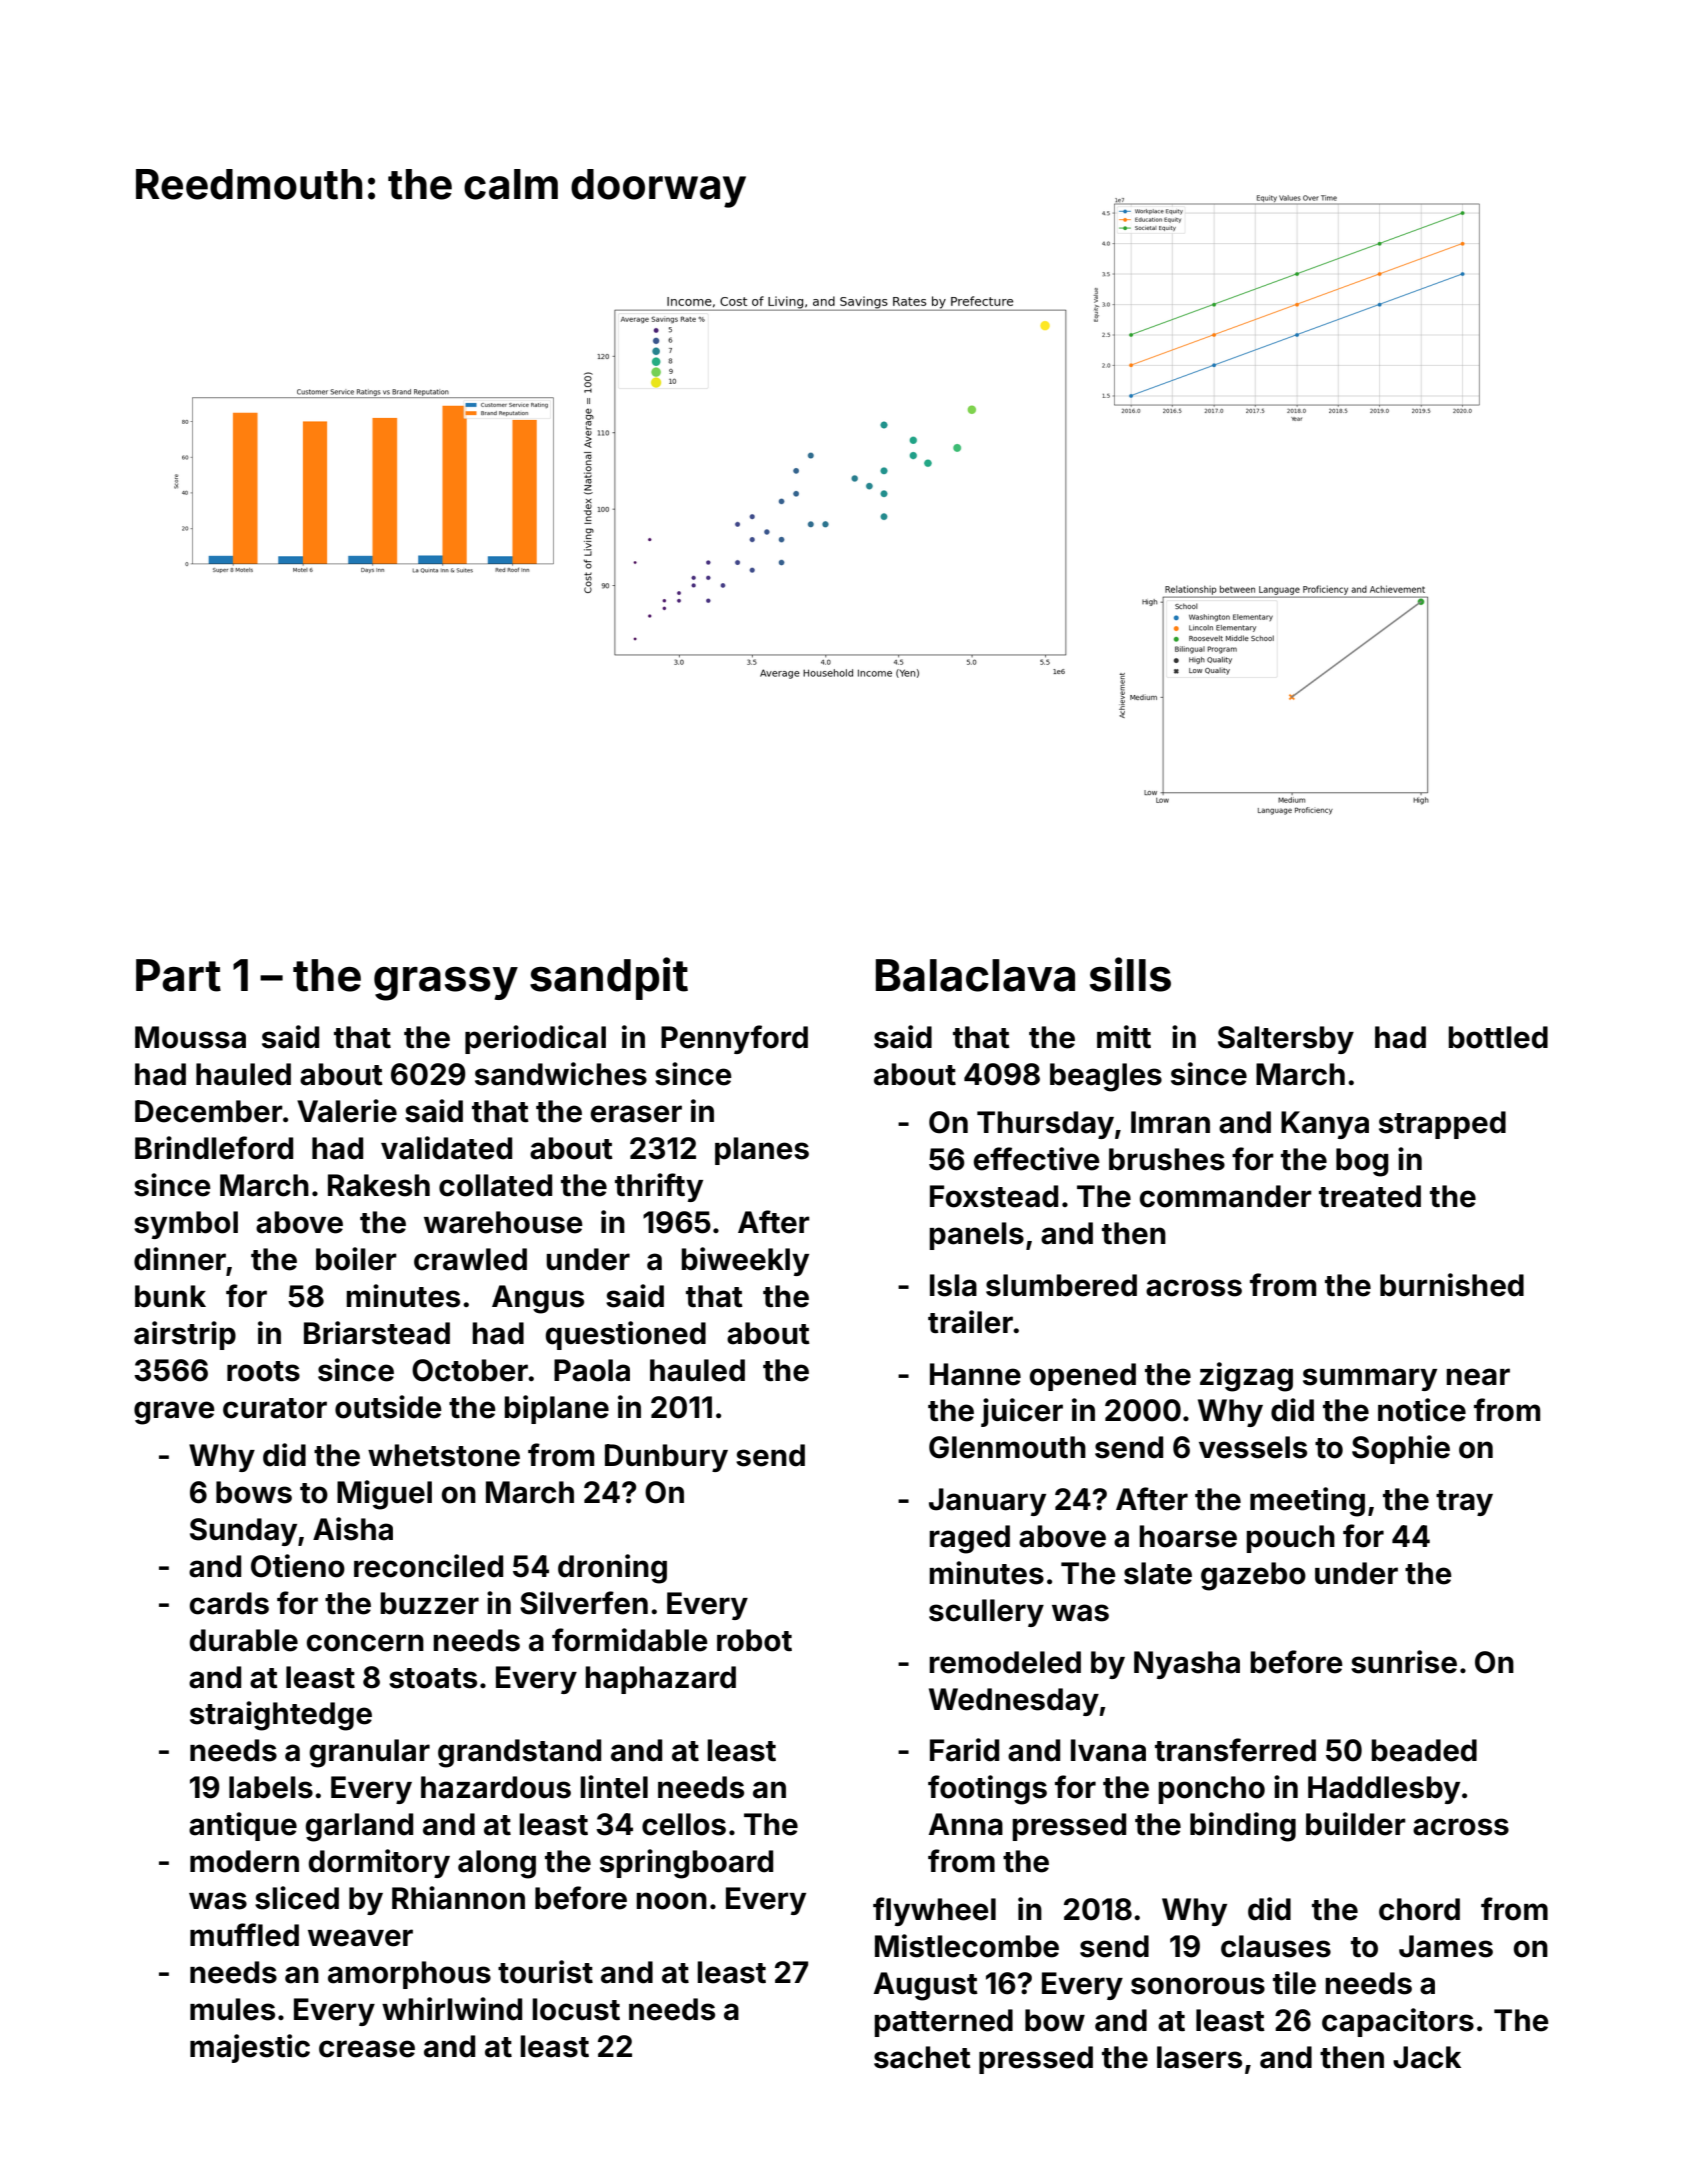 This screenshot has width=1683, height=2178. I want to click on antique, so click(243, 1826).
